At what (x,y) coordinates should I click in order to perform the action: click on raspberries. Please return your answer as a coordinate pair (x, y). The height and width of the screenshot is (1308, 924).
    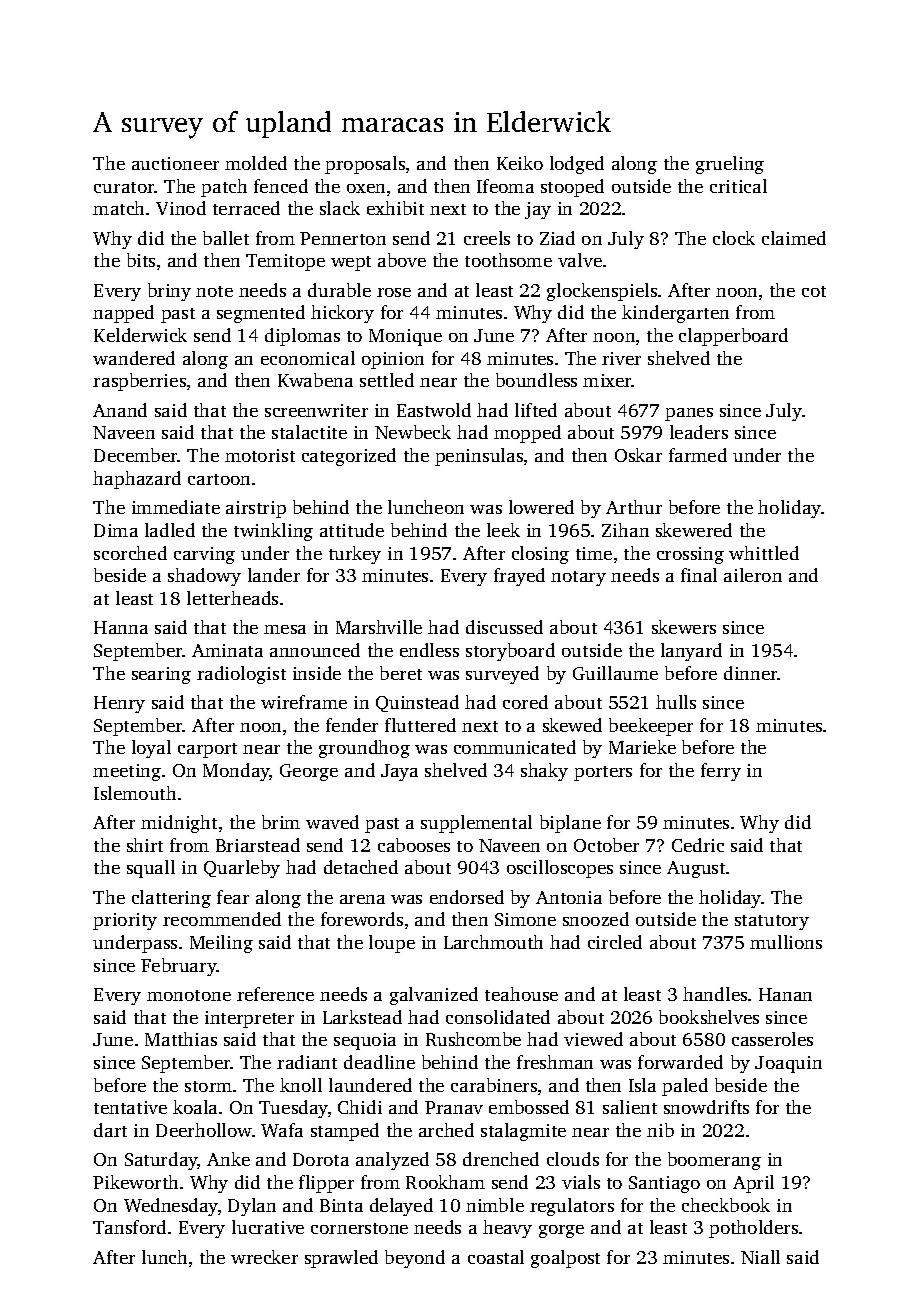
    Looking at the image, I should click on (139, 382).
